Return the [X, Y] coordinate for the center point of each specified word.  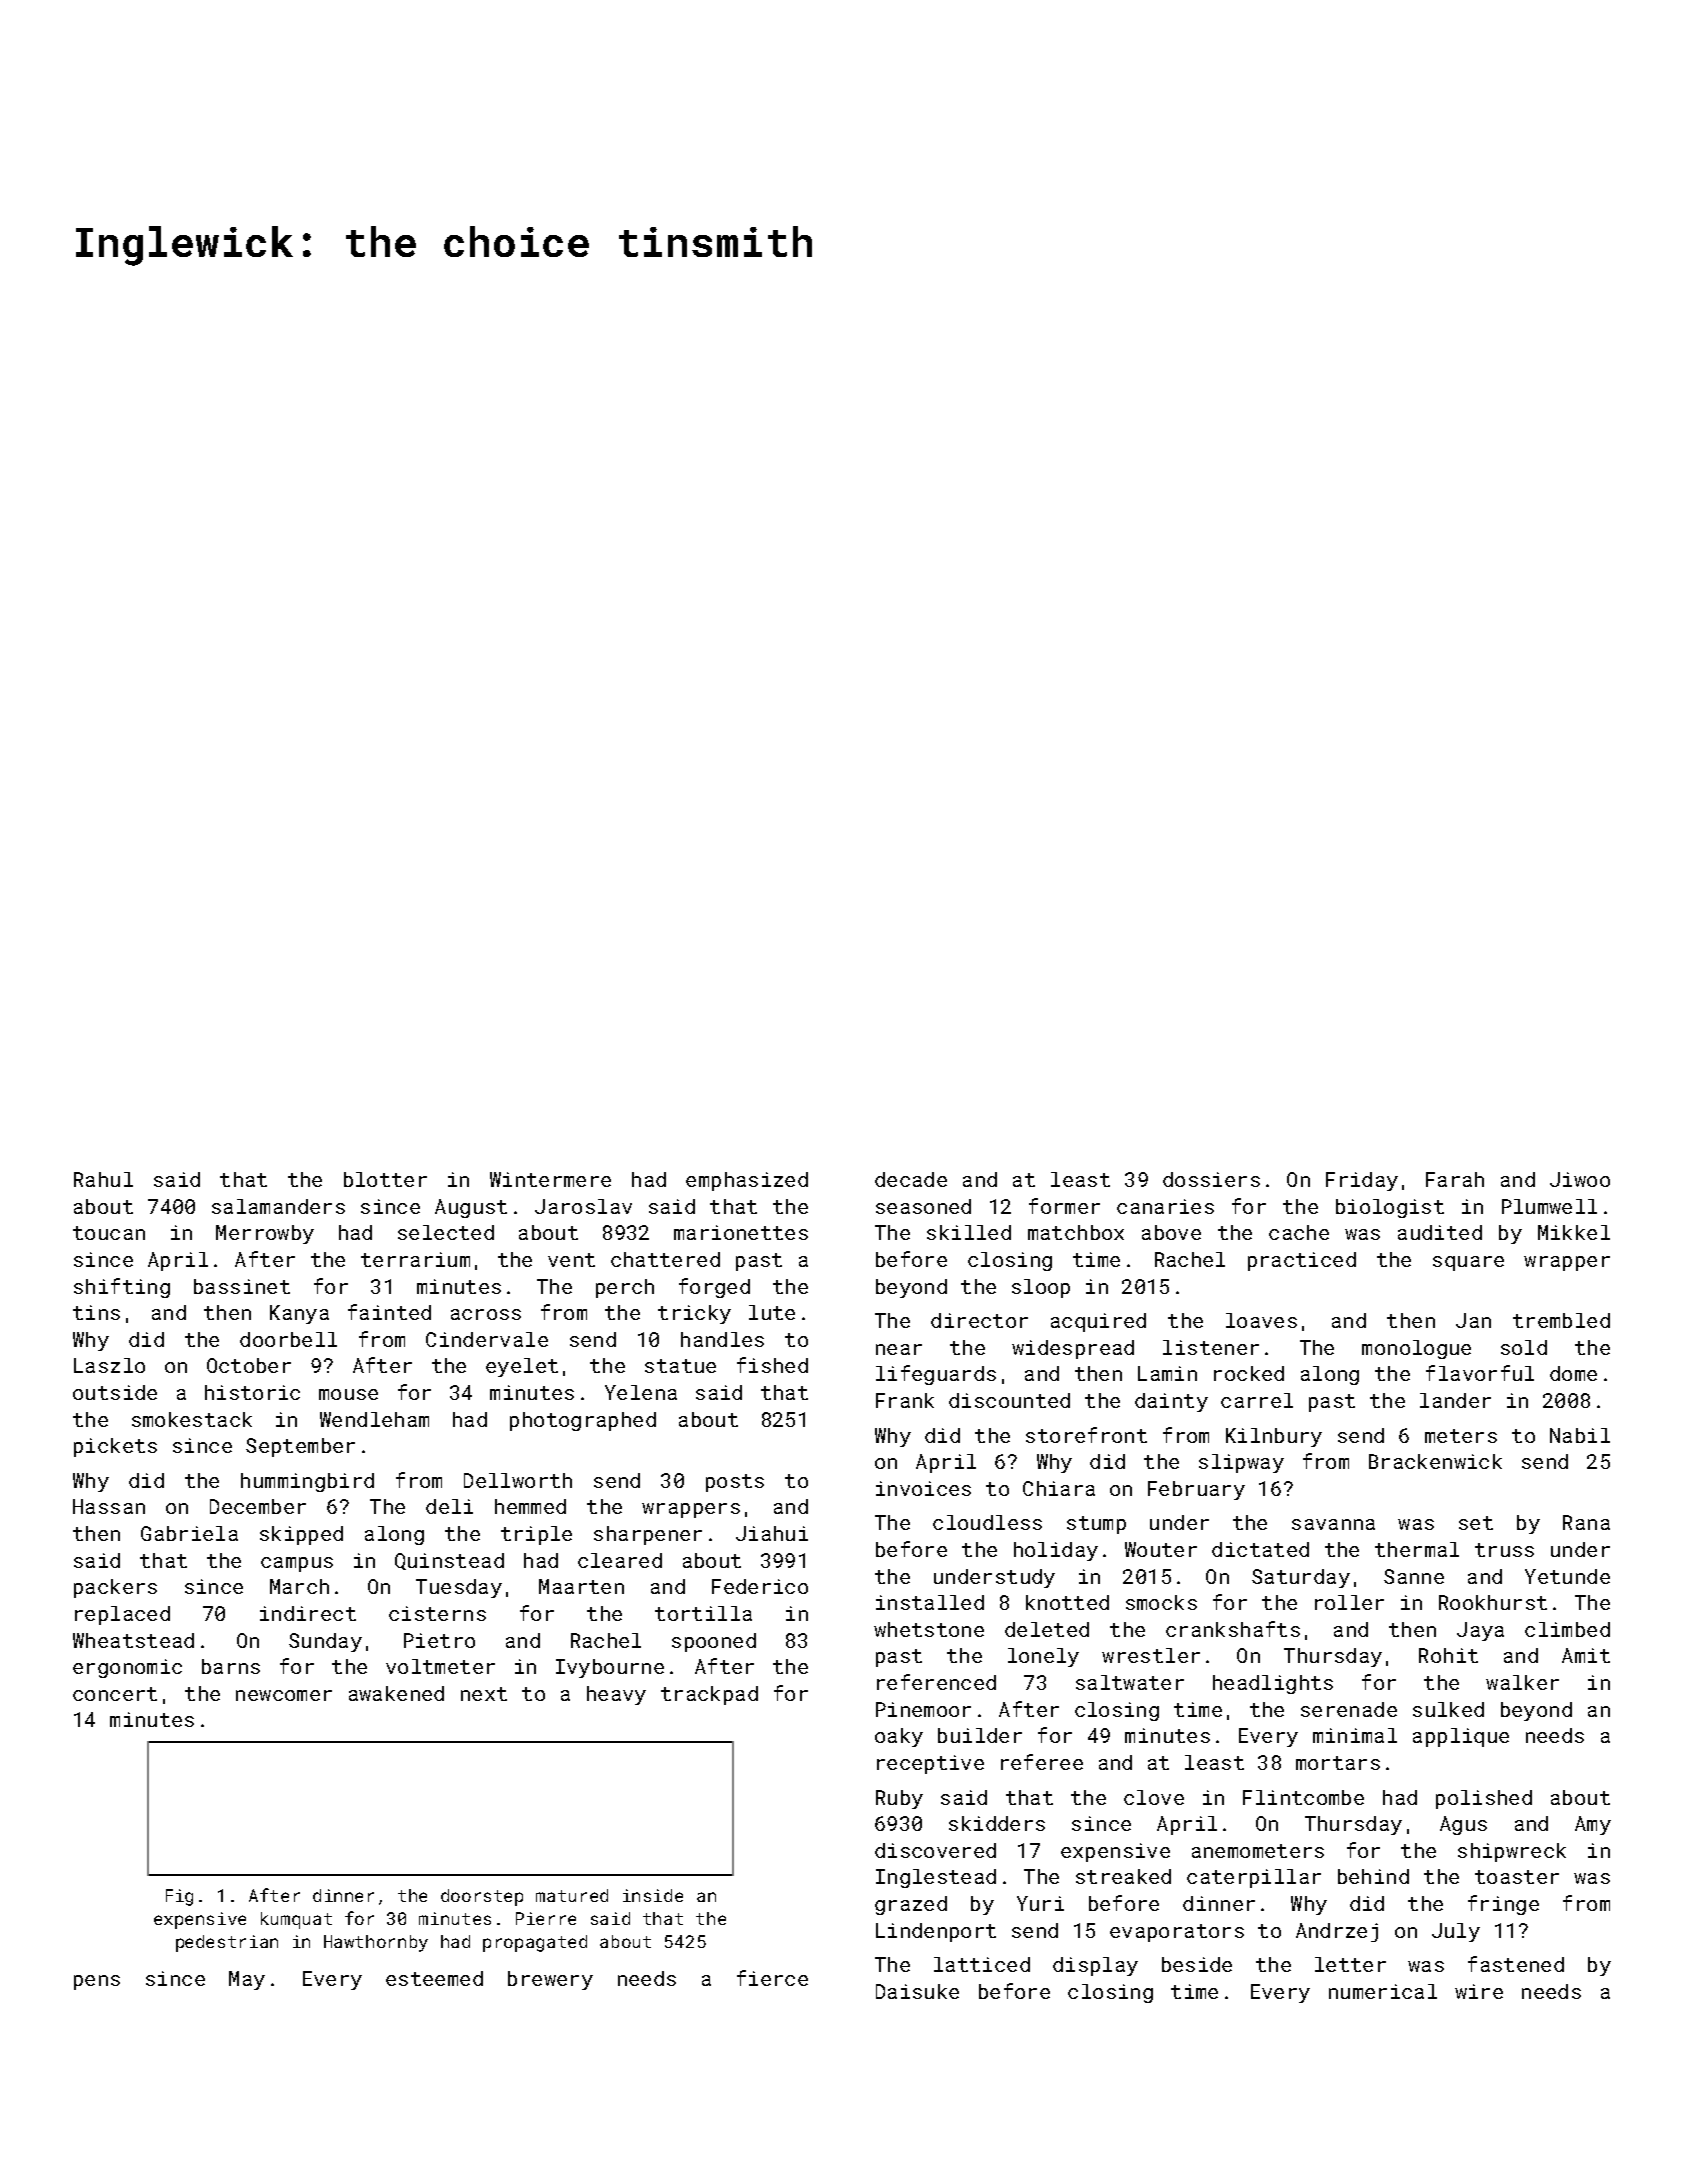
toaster [1517, 1877]
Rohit [1448, 1655]
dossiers [1211, 1179]
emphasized [747, 1181]
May [247, 1980]
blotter [385, 1179]
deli [449, 1506]
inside [653, 1895]
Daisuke [917, 1991]
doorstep [482, 1897]
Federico [760, 1586]
